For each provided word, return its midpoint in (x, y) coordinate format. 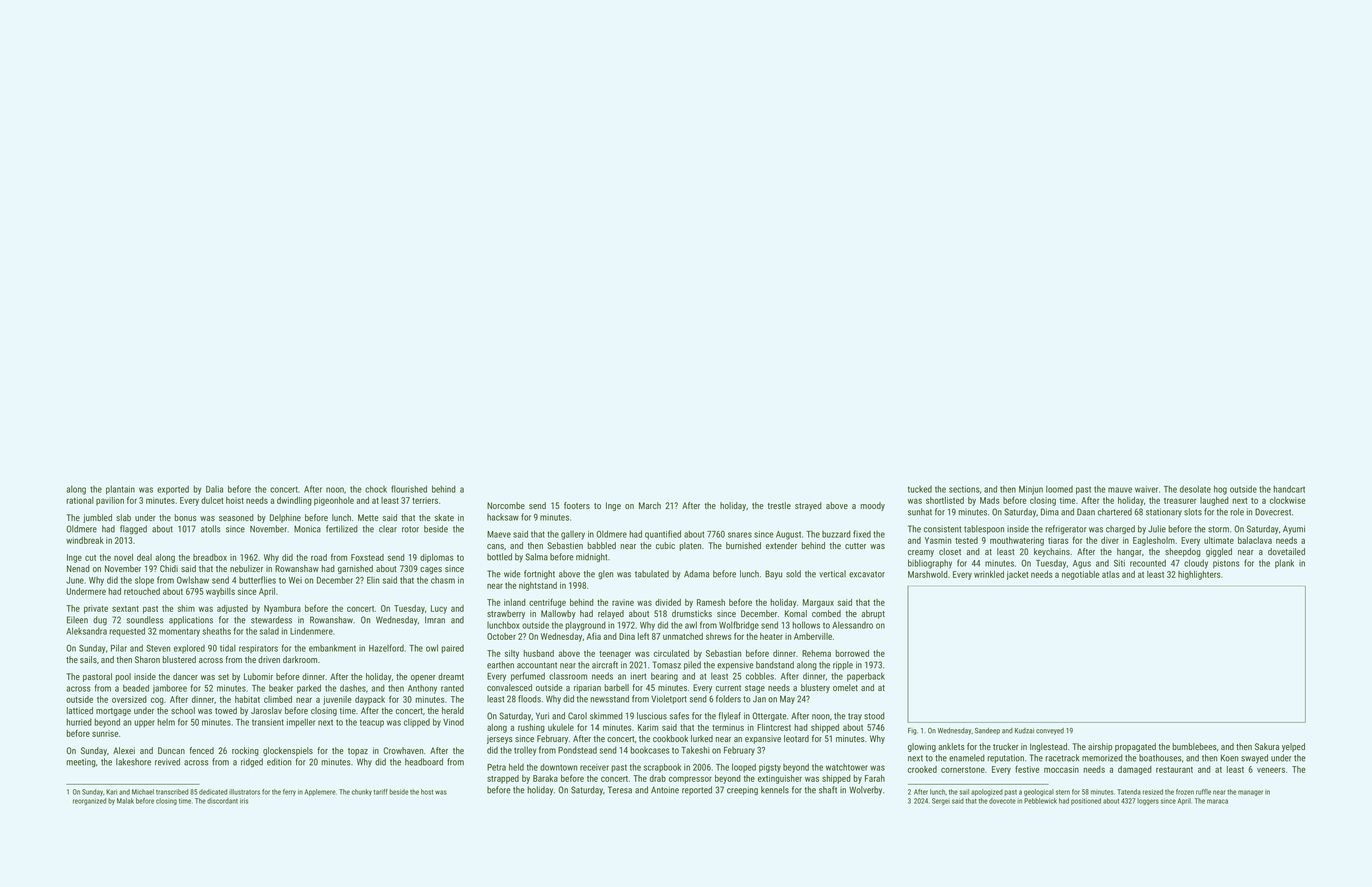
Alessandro (852, 625)
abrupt (873, 614)
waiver (1146, 489)
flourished (409, 489)
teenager (615, 655)
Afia (594, 636)
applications (191, 620)
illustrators (244, 792)
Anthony (422, 689)
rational (80, 500)
